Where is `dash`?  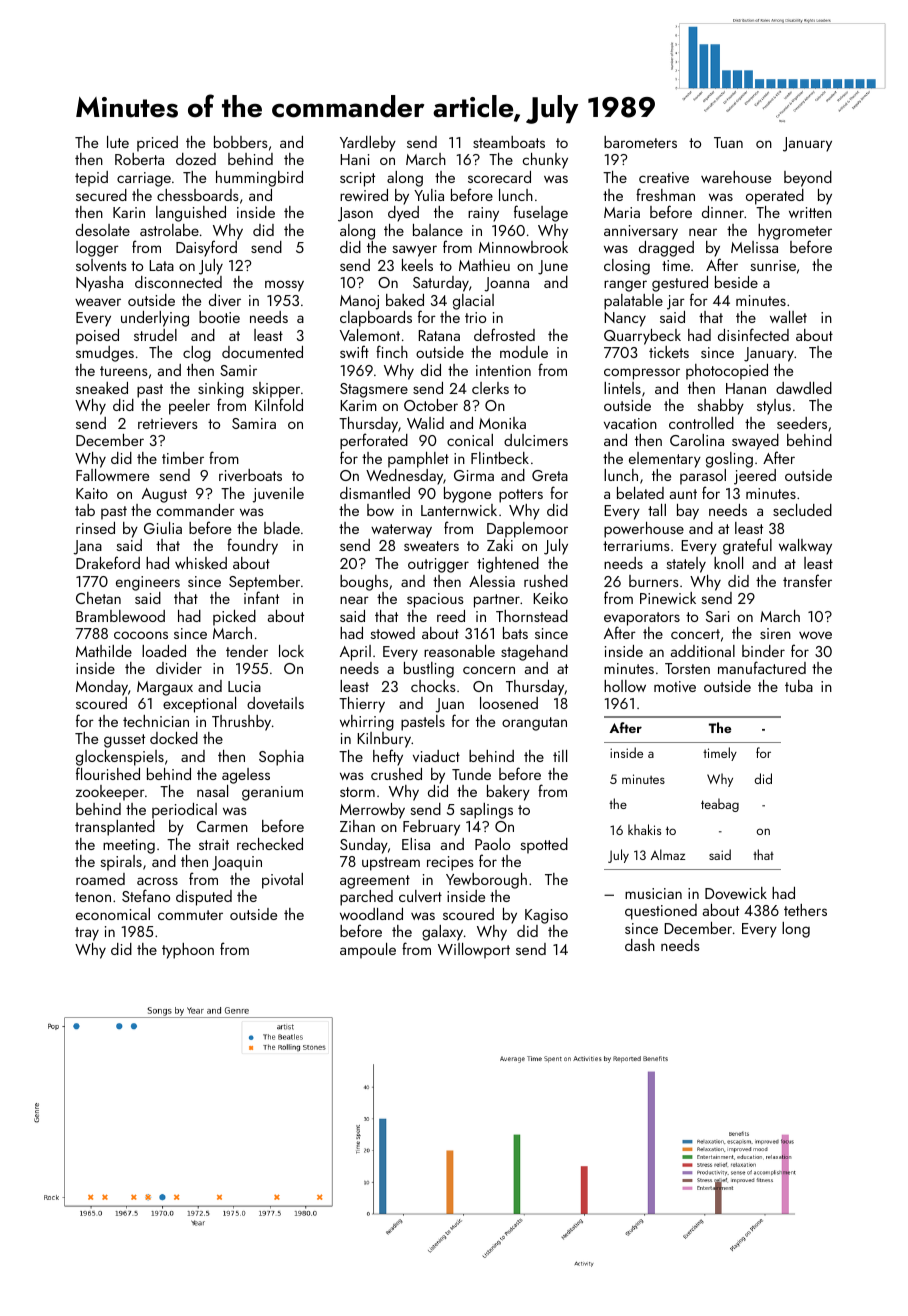 dash is located at coordinates (640, 945).
